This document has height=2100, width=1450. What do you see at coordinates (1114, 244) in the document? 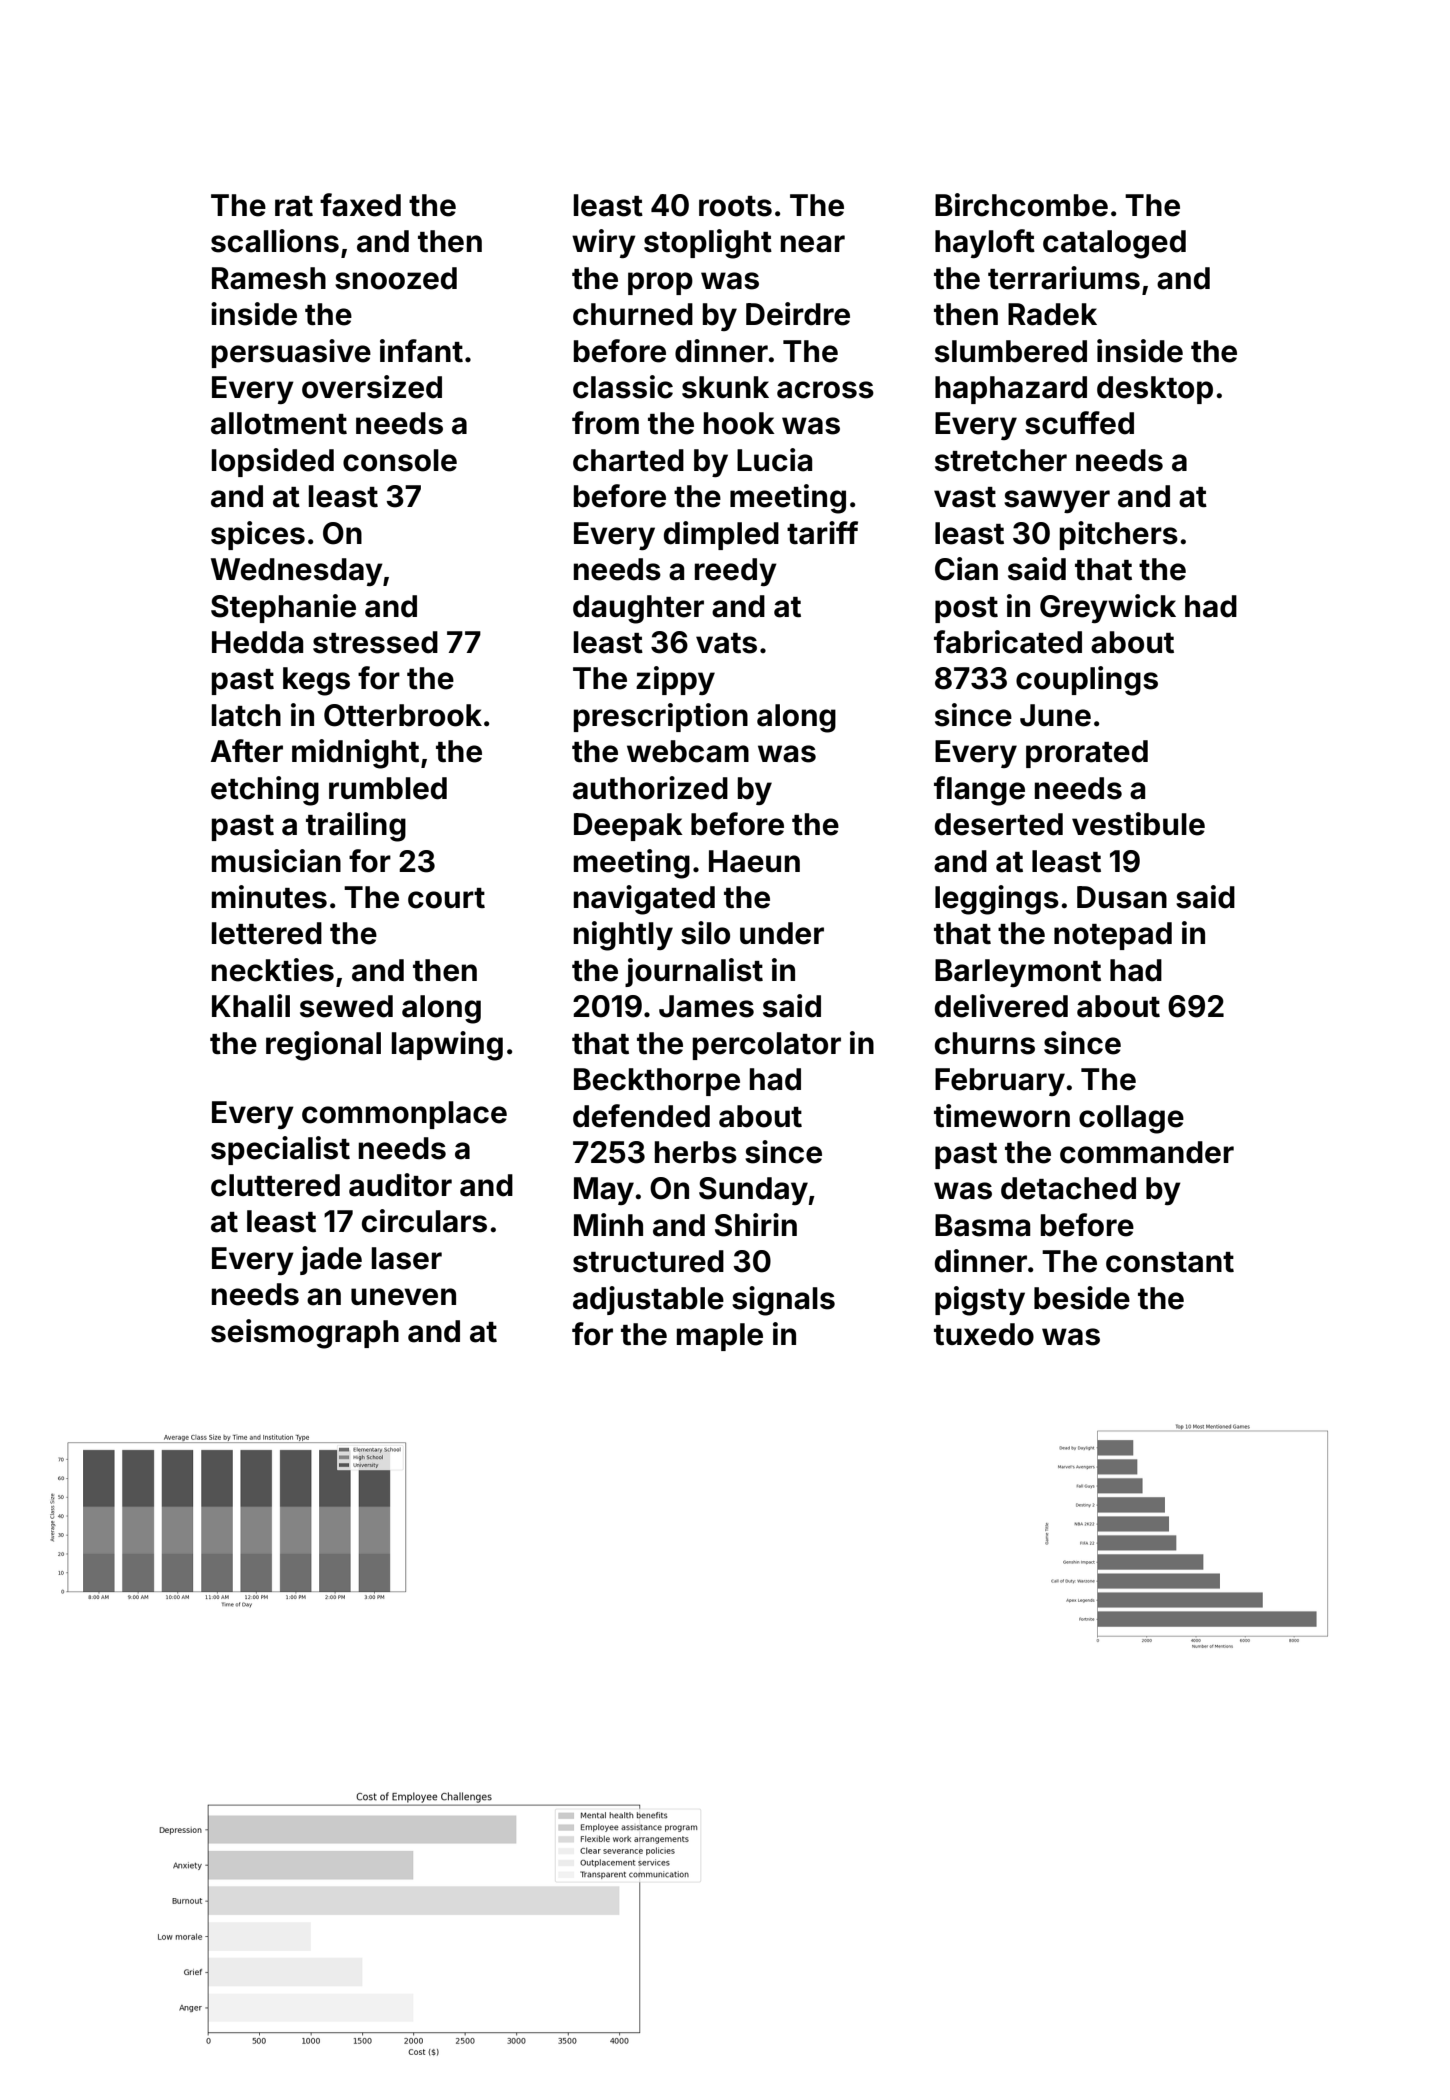
I see `cataloged` at bounding box center [1114, 244].
